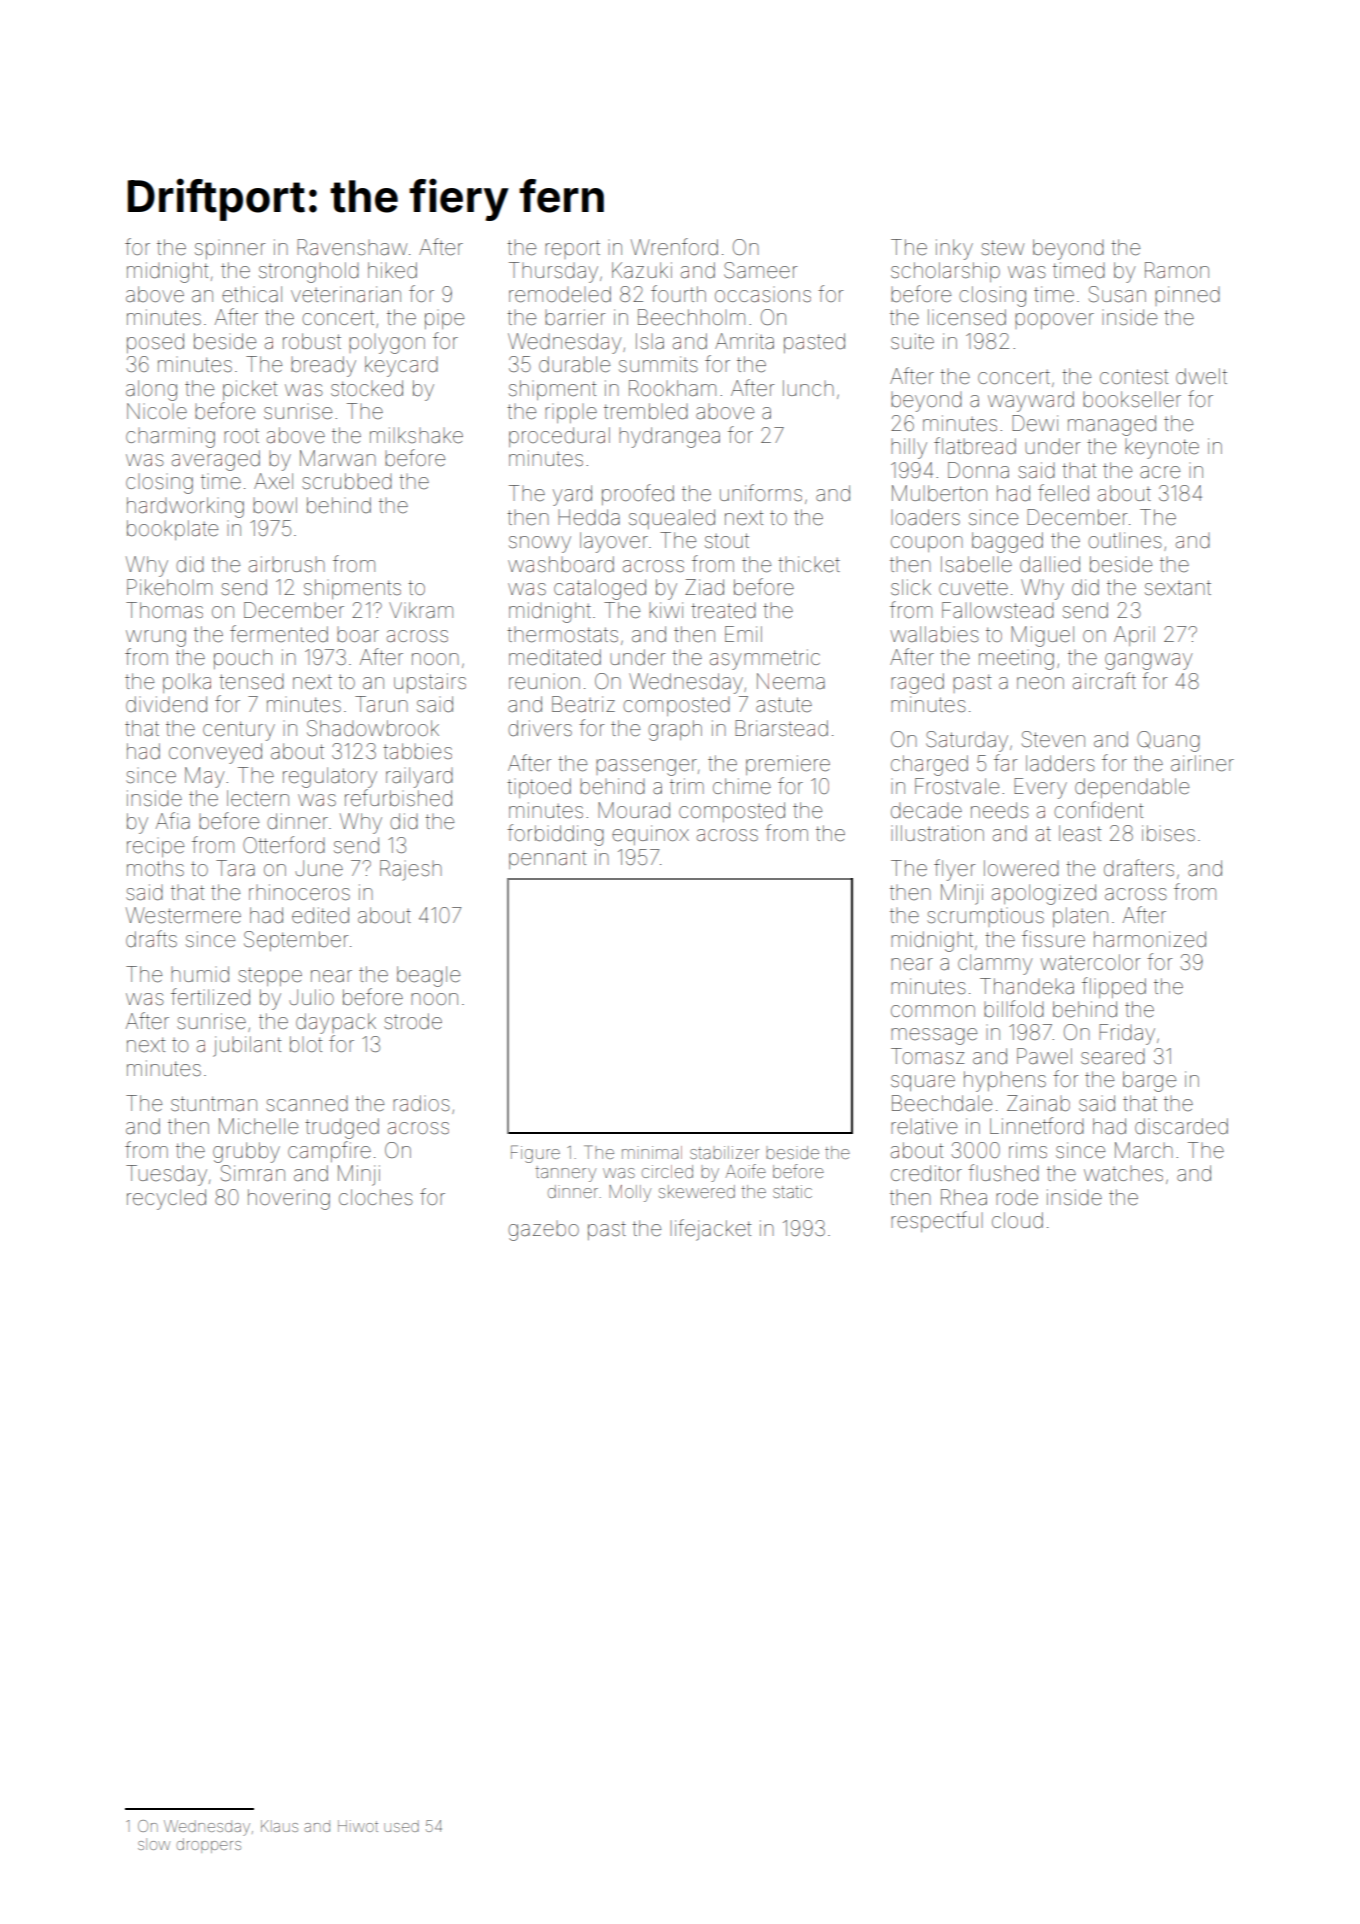  Describe the element at coordinates (401, 1826) in the screenshot. I see `used` at that location.
